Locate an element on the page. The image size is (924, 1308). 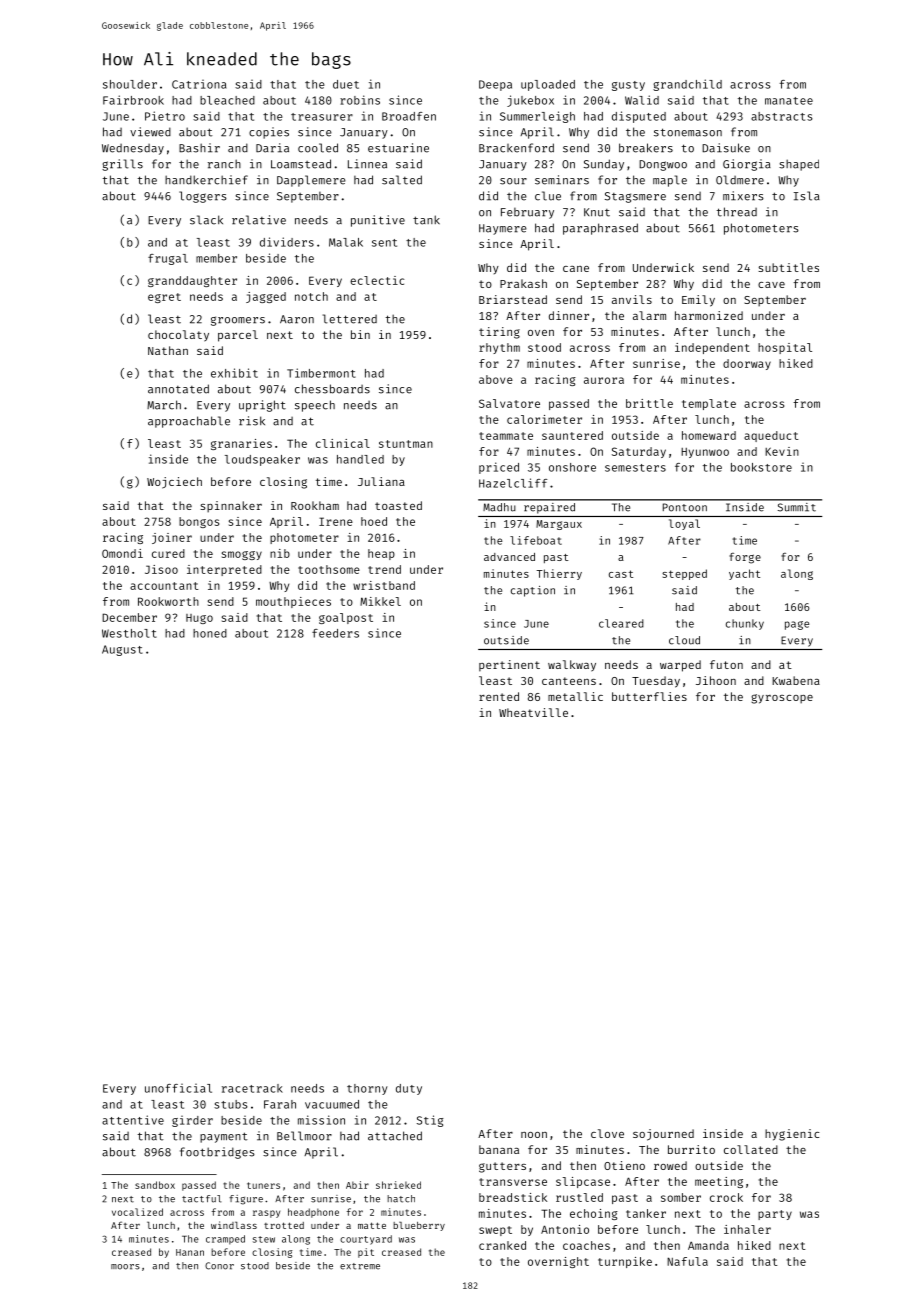
Oldmere is located at coordinates (740, 180).
